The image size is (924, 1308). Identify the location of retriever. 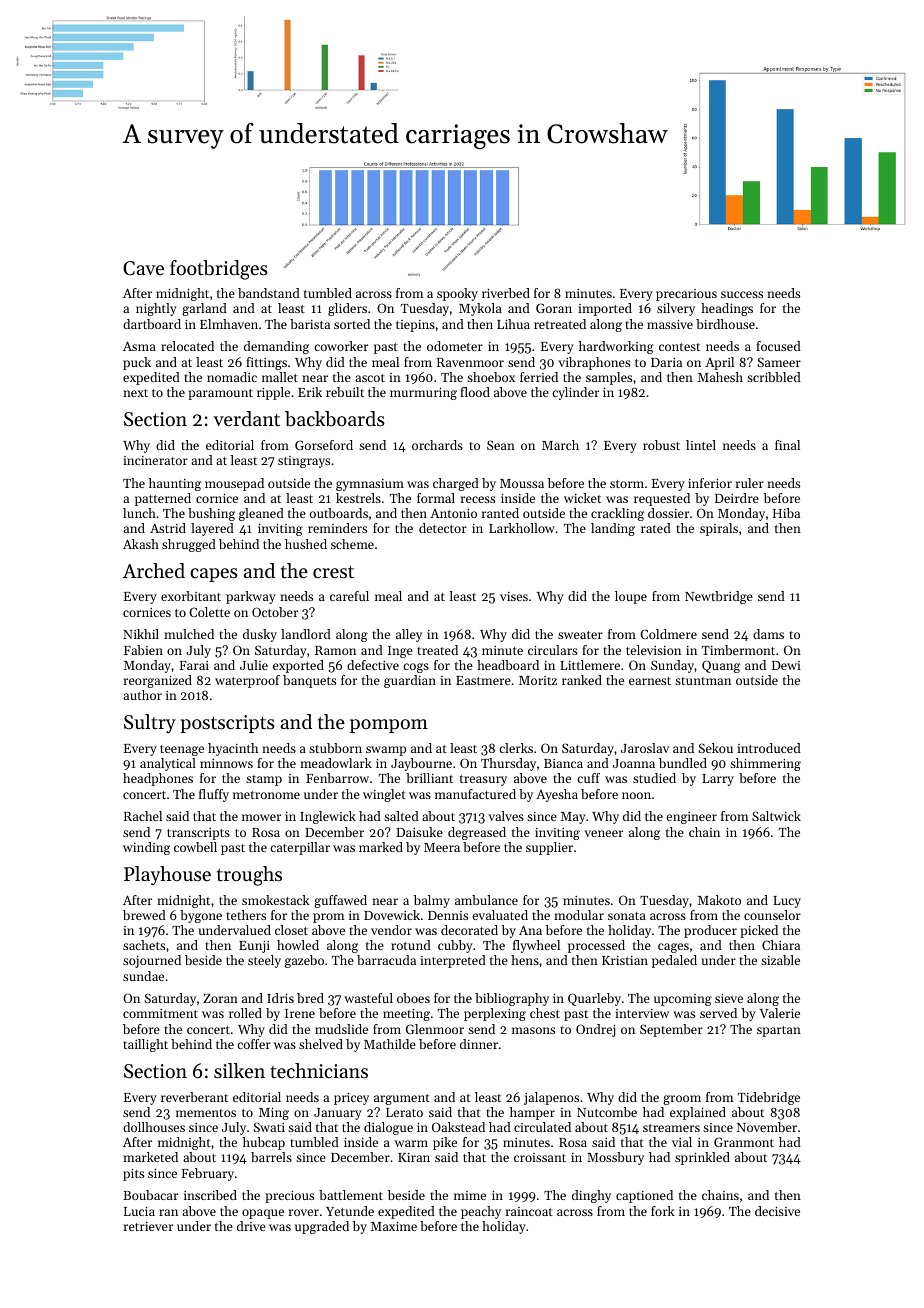
(148, 1226).
